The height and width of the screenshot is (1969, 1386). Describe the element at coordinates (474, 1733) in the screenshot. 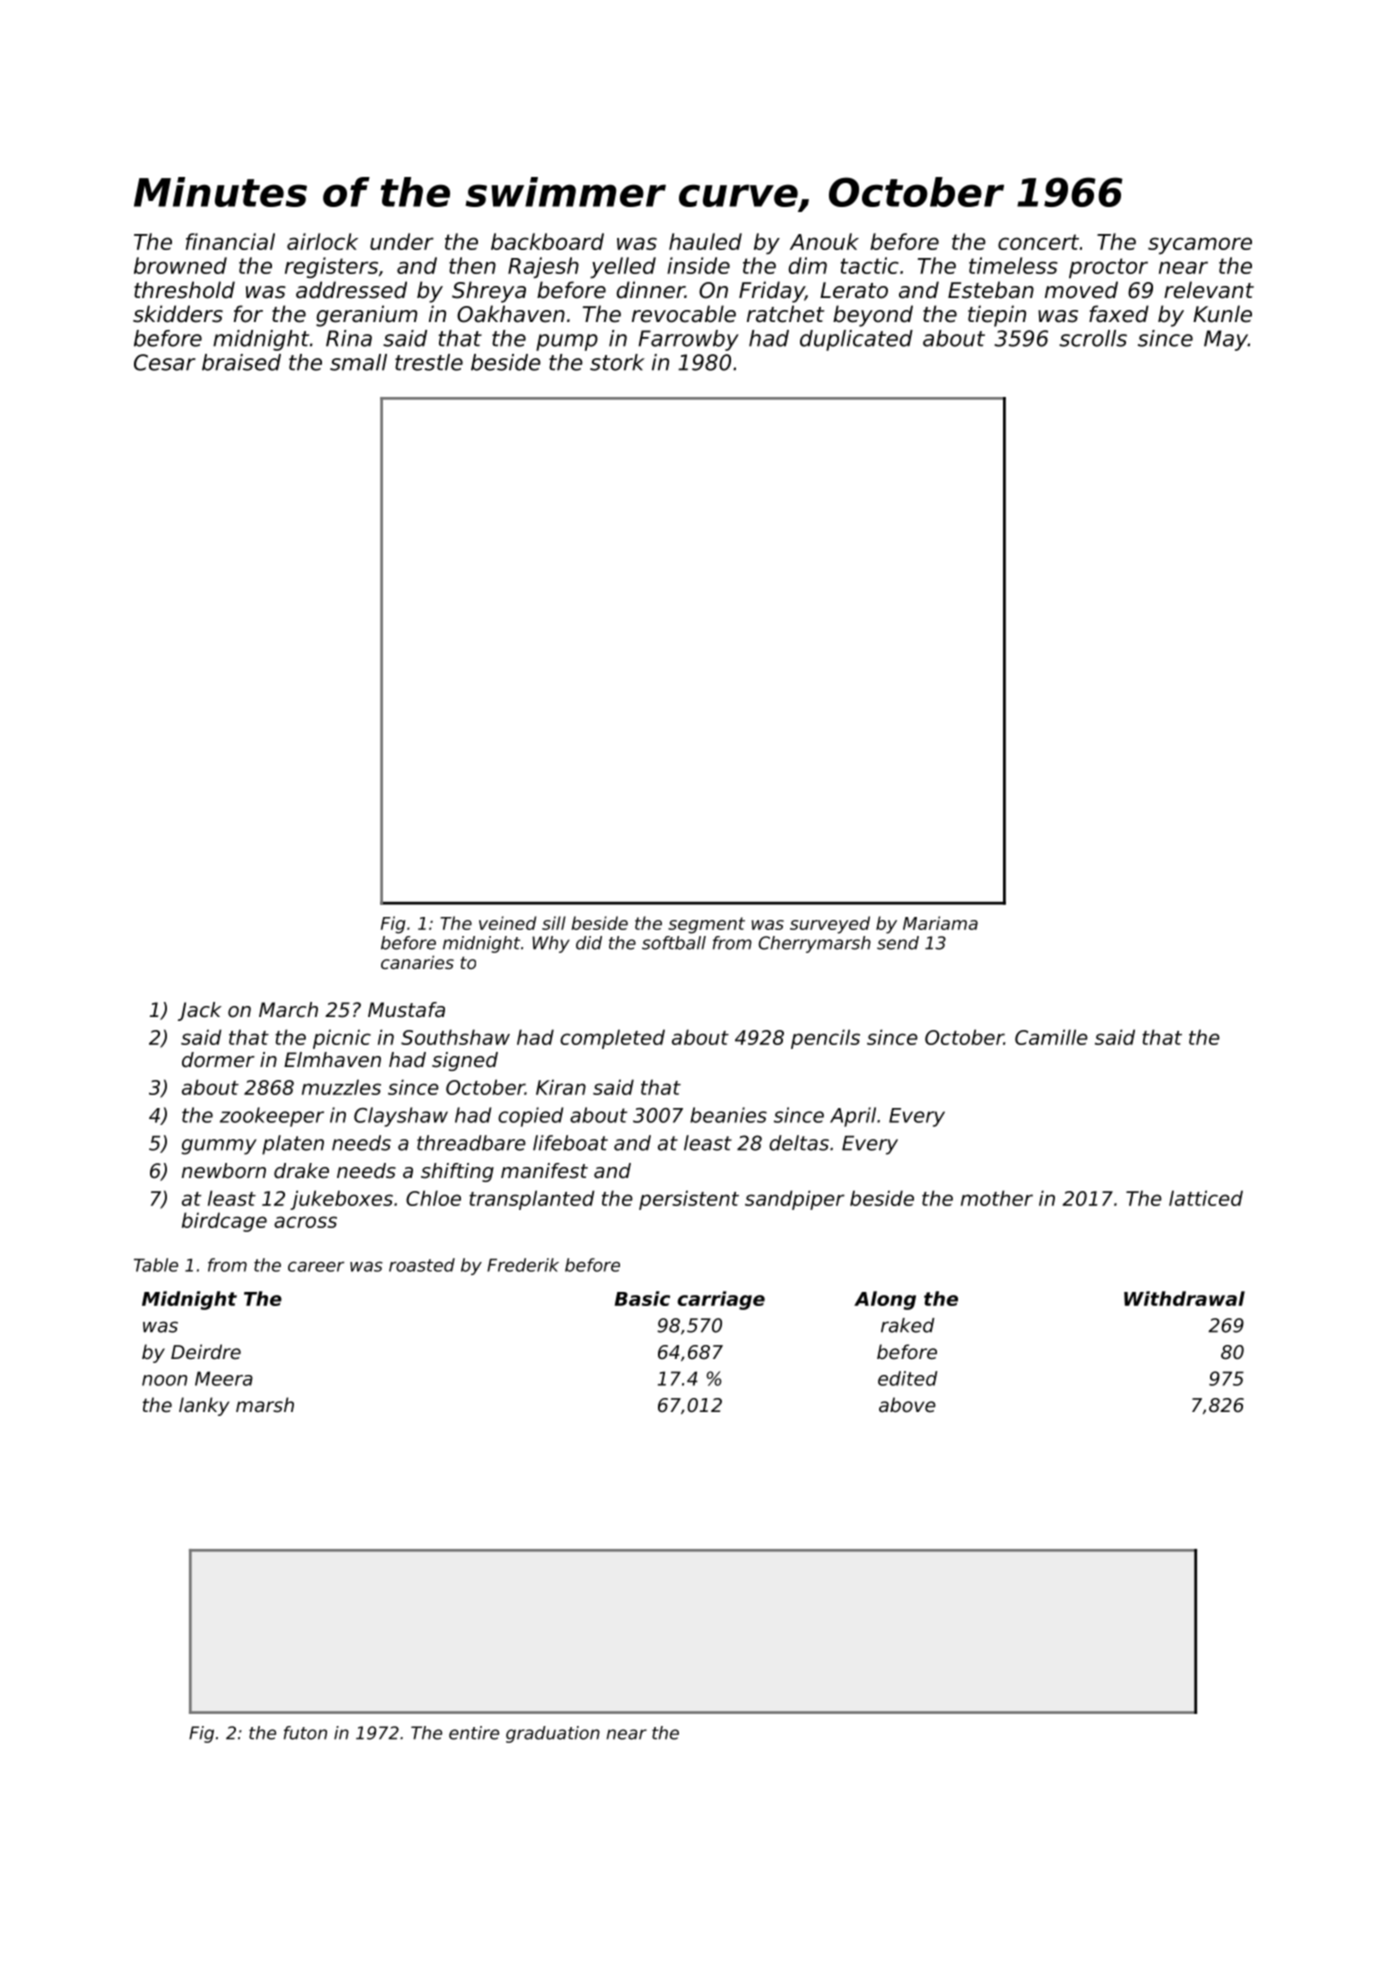

I see `entire` at that location.
